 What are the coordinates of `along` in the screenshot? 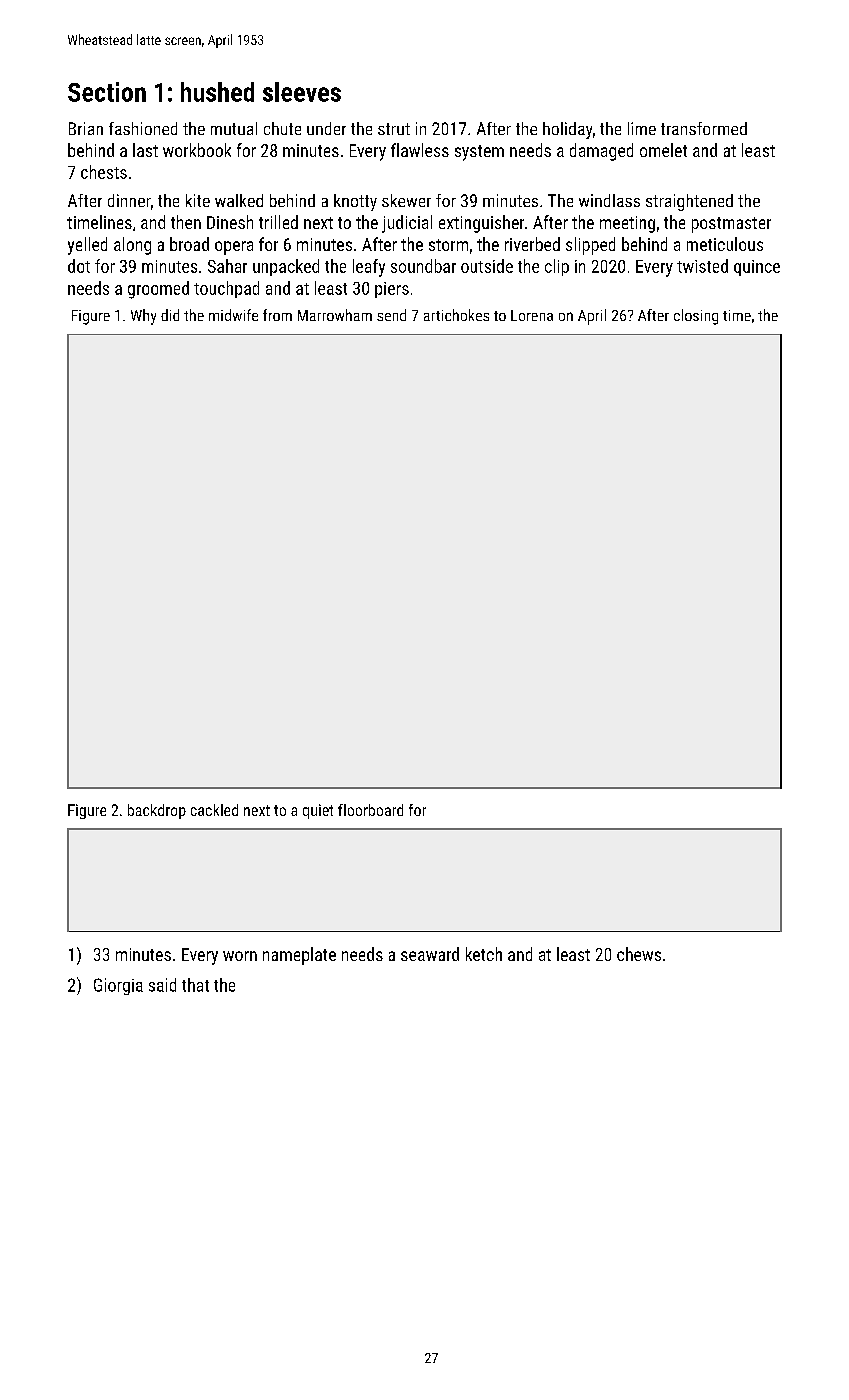 It's located at (132, 246).
